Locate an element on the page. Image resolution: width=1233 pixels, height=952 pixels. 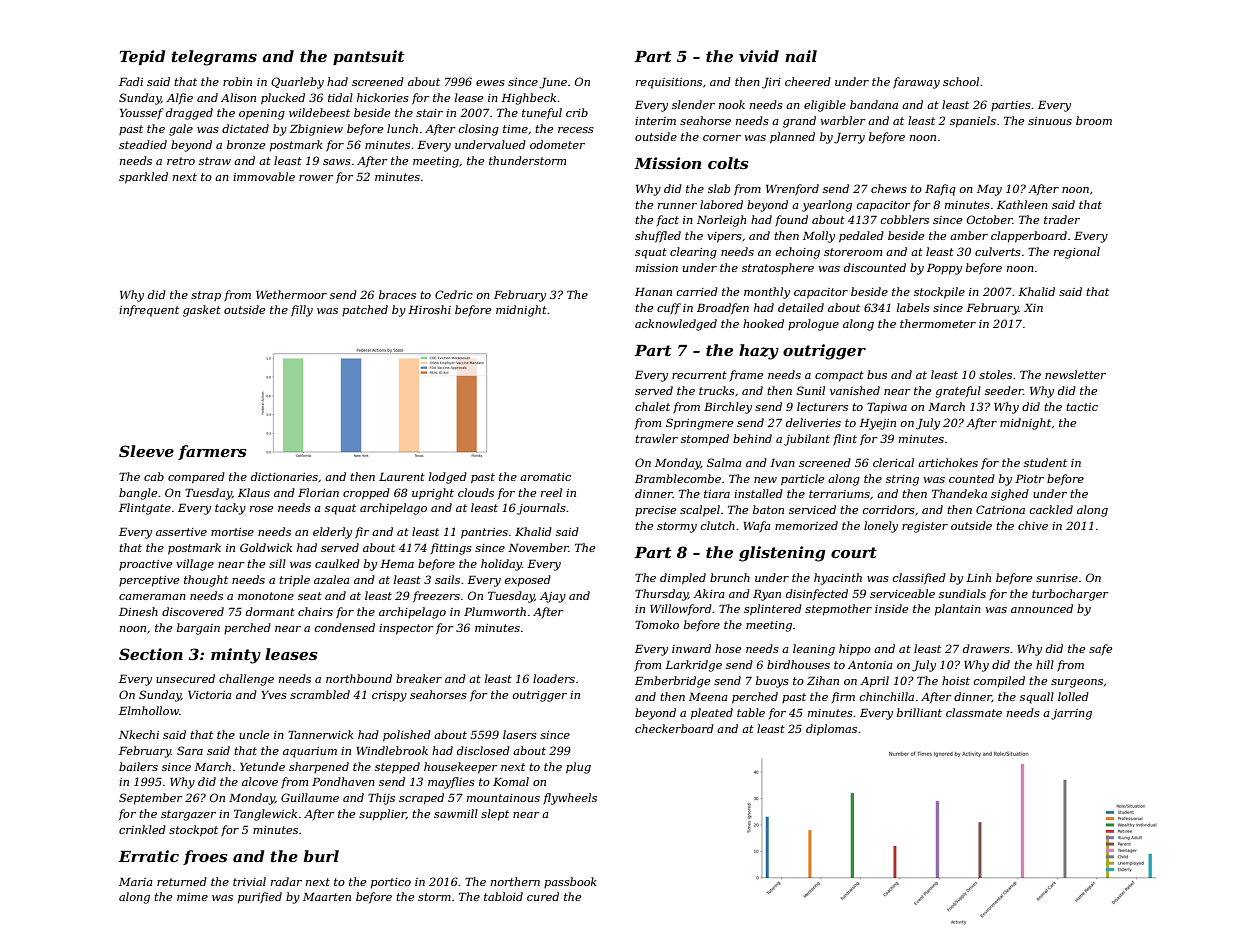
filly is located at coordinates (302, 311).
